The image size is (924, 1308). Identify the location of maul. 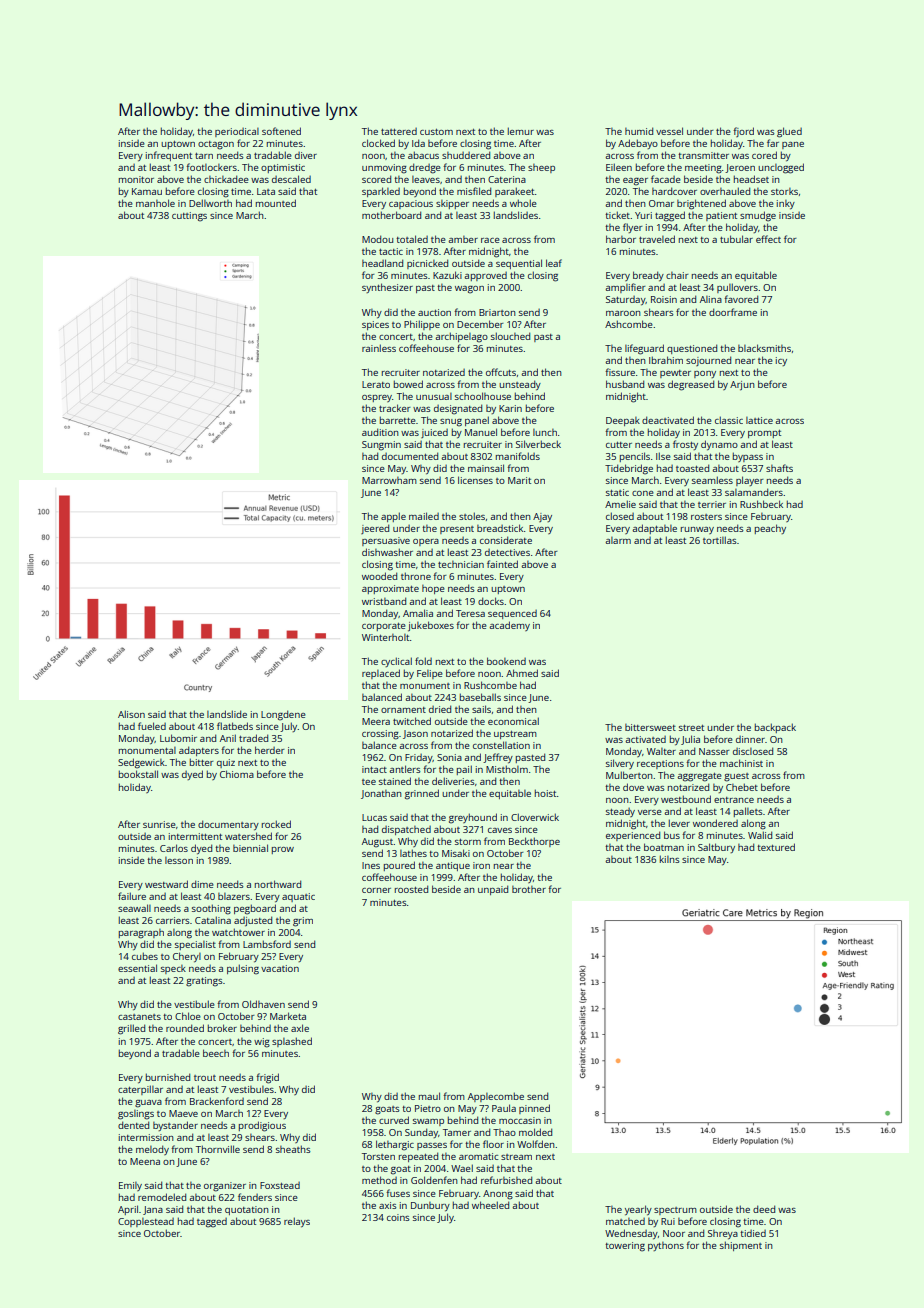
(429, 1096).
